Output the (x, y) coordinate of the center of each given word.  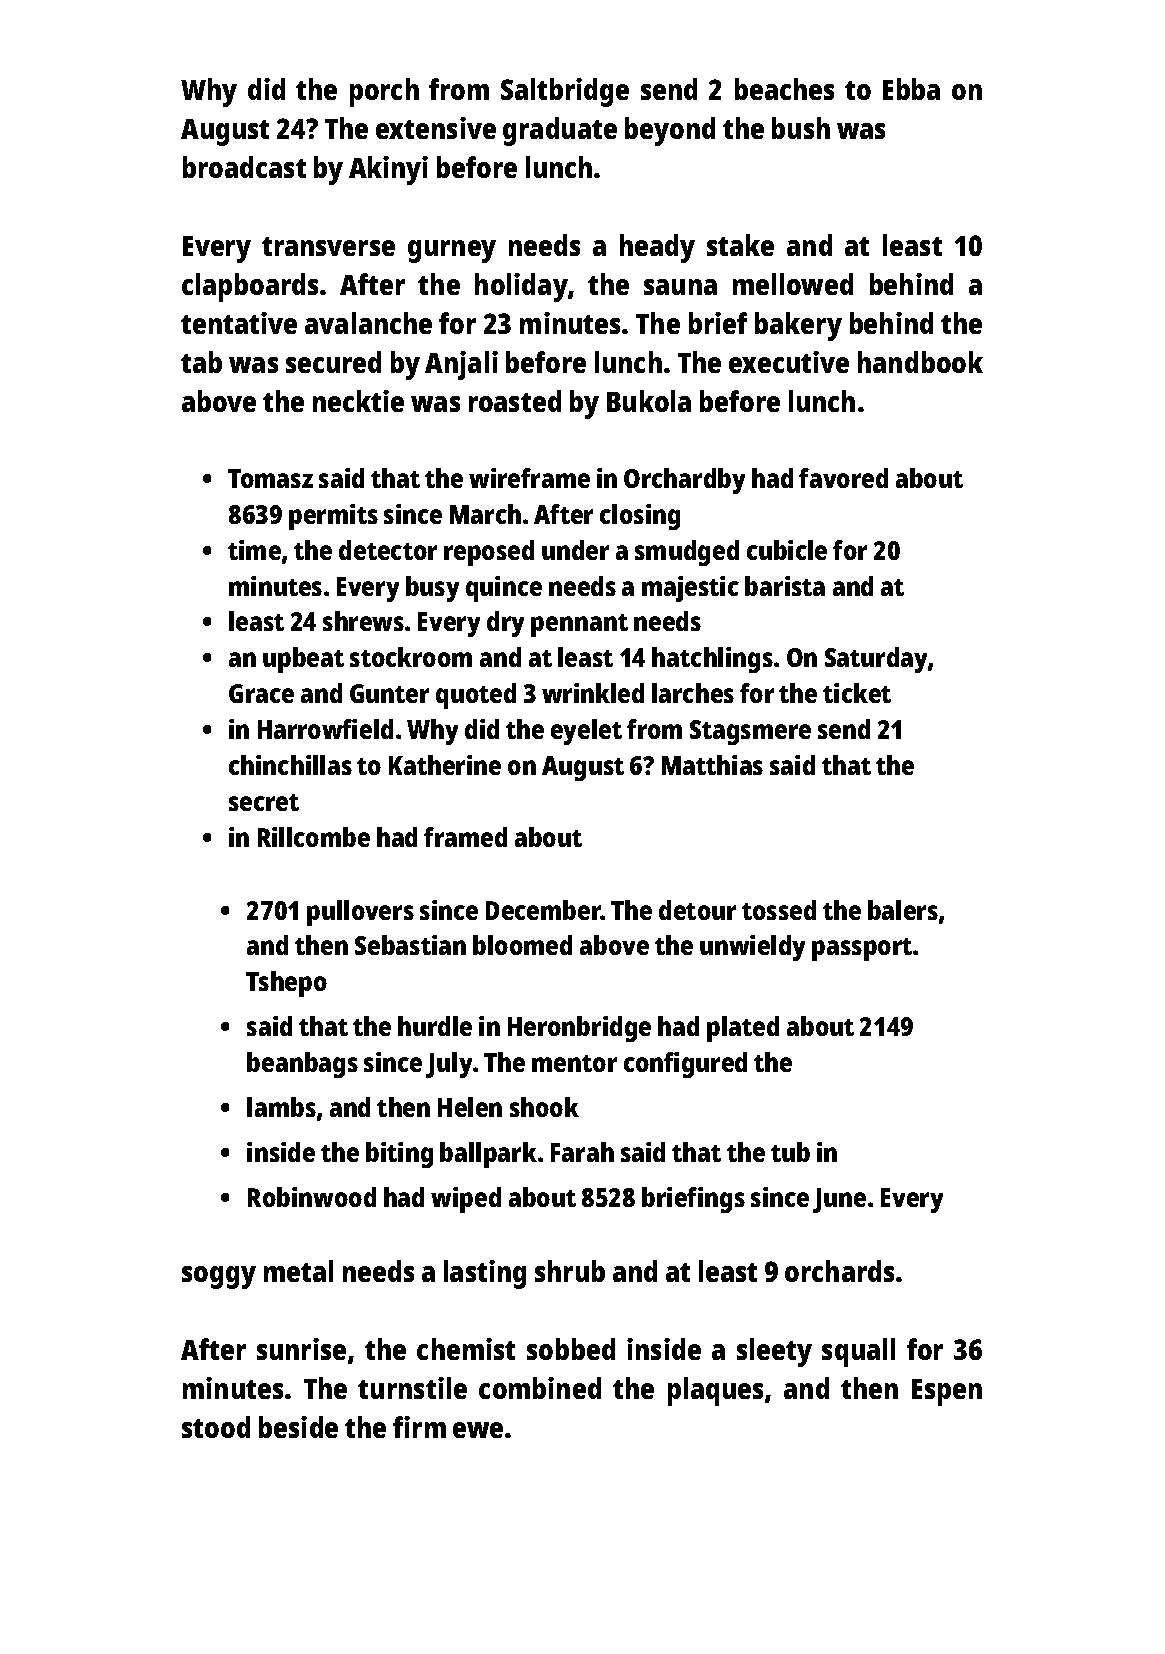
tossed (779, 910)
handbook (920, 362)
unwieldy (752, 948)
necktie (358, 401)
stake (740, 245)
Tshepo (286, 984)
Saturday (877, 660)
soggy (219, 1277)
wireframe (529, 478)
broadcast (244, 167)
